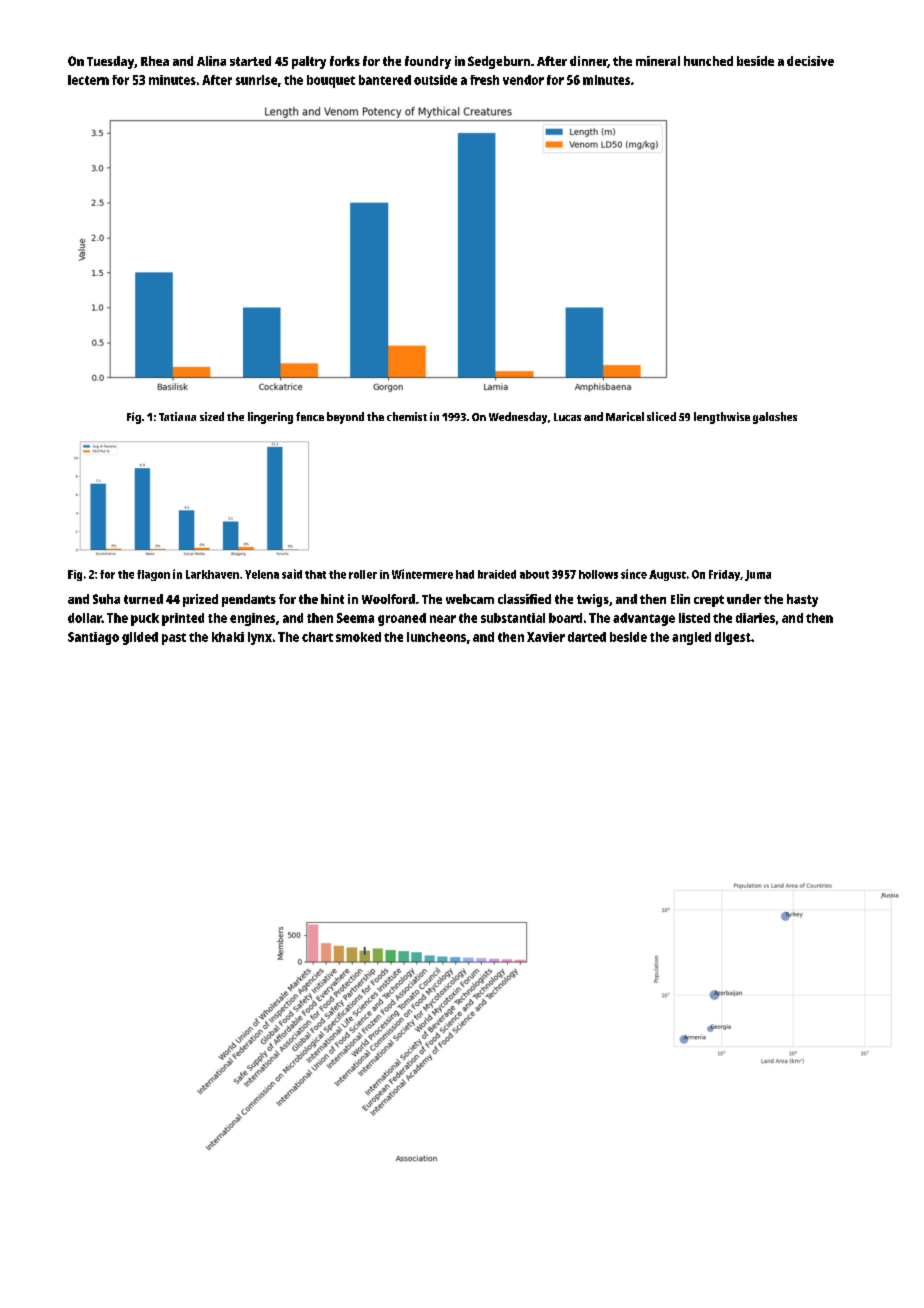 The width and height of the screenshot is (924, 1308). What do you see at coordinates (775, 418) in the screenshot?
I see `galoshes` at bounding box center [775, 418].
